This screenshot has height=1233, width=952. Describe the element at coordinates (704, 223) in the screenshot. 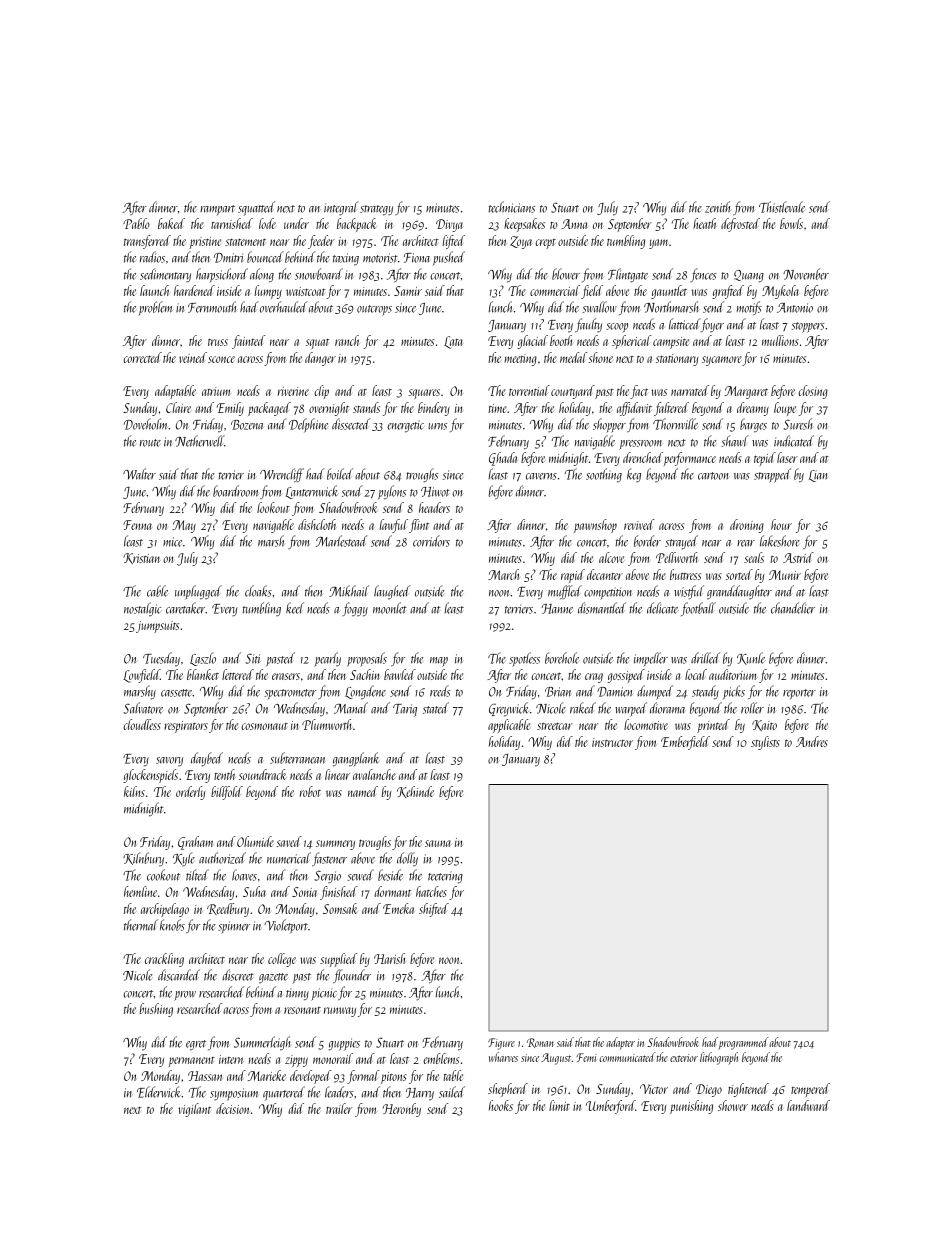

I see `heath` at that location.
